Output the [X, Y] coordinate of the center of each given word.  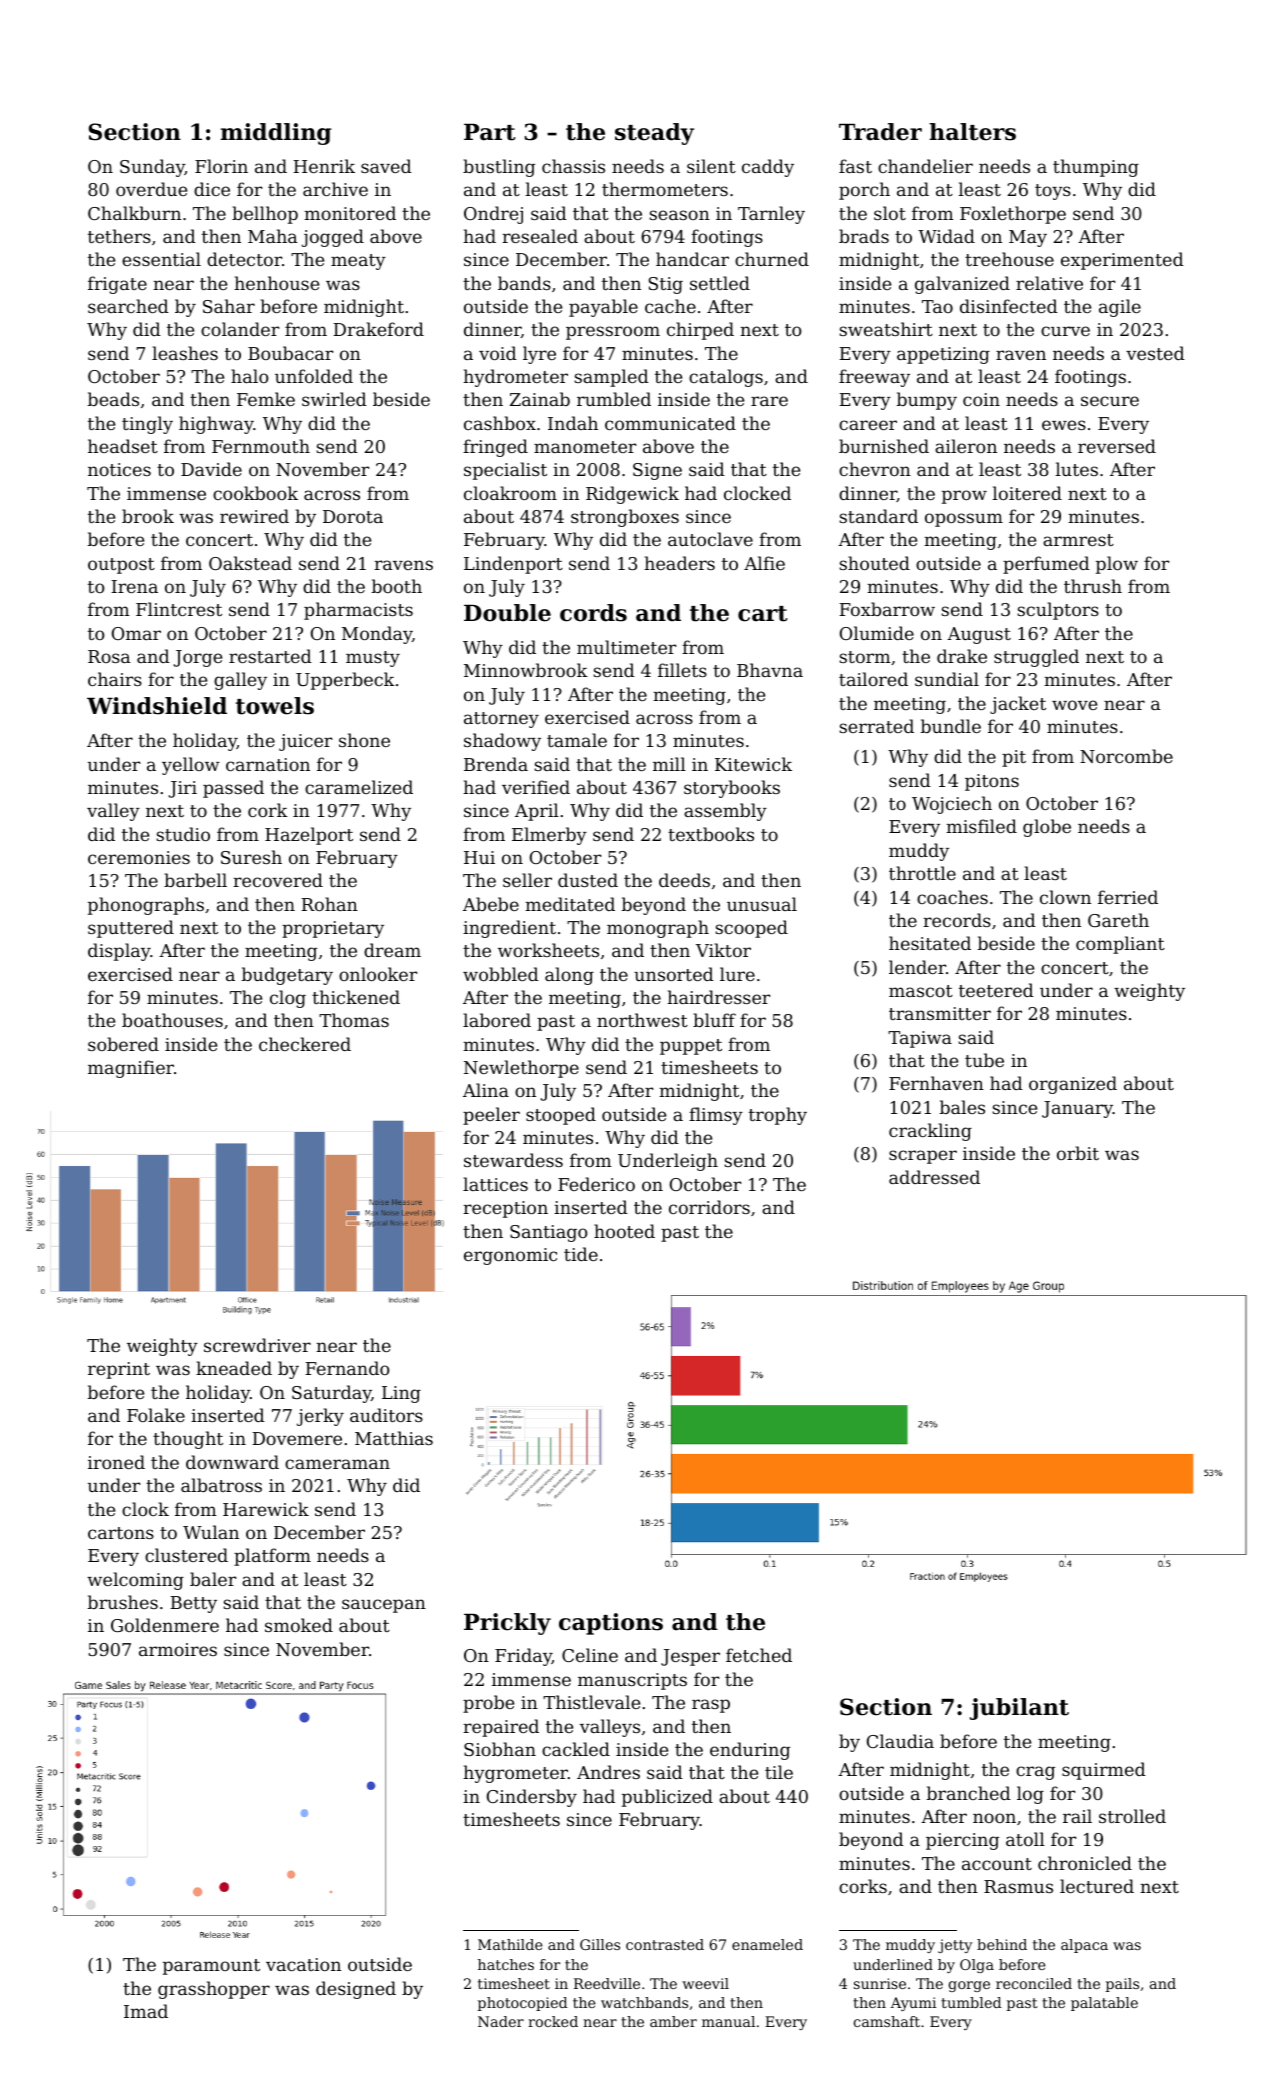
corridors [709, 1207]
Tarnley [771, 215]
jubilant [1019, 1709]
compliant [1120, 945]
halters [972, 132]
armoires [178, 1649]
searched [128, 306]
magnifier [131, 1069]
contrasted [665, 1944]
